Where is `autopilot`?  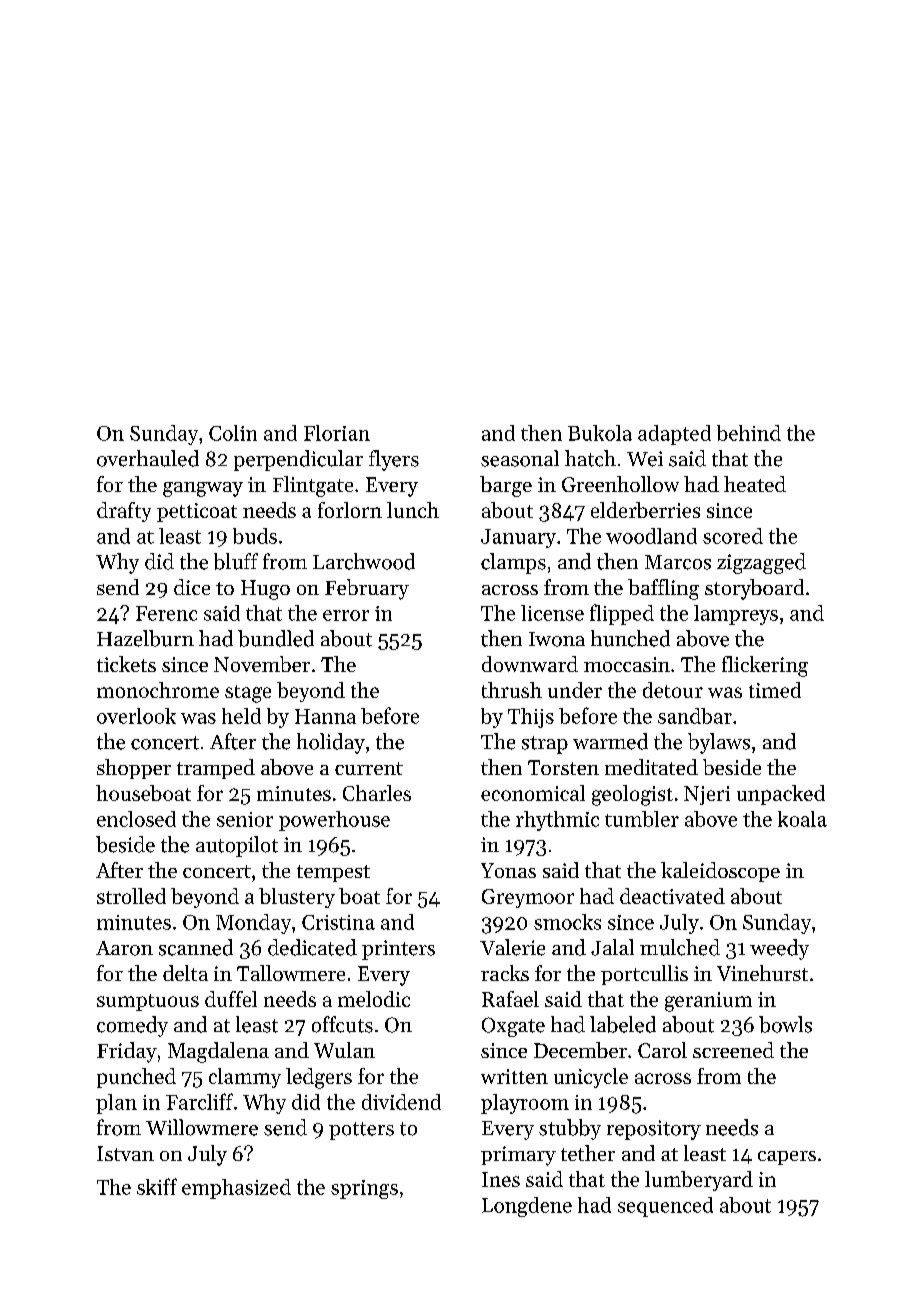 autopilot is located at coordinates (237, 846).
